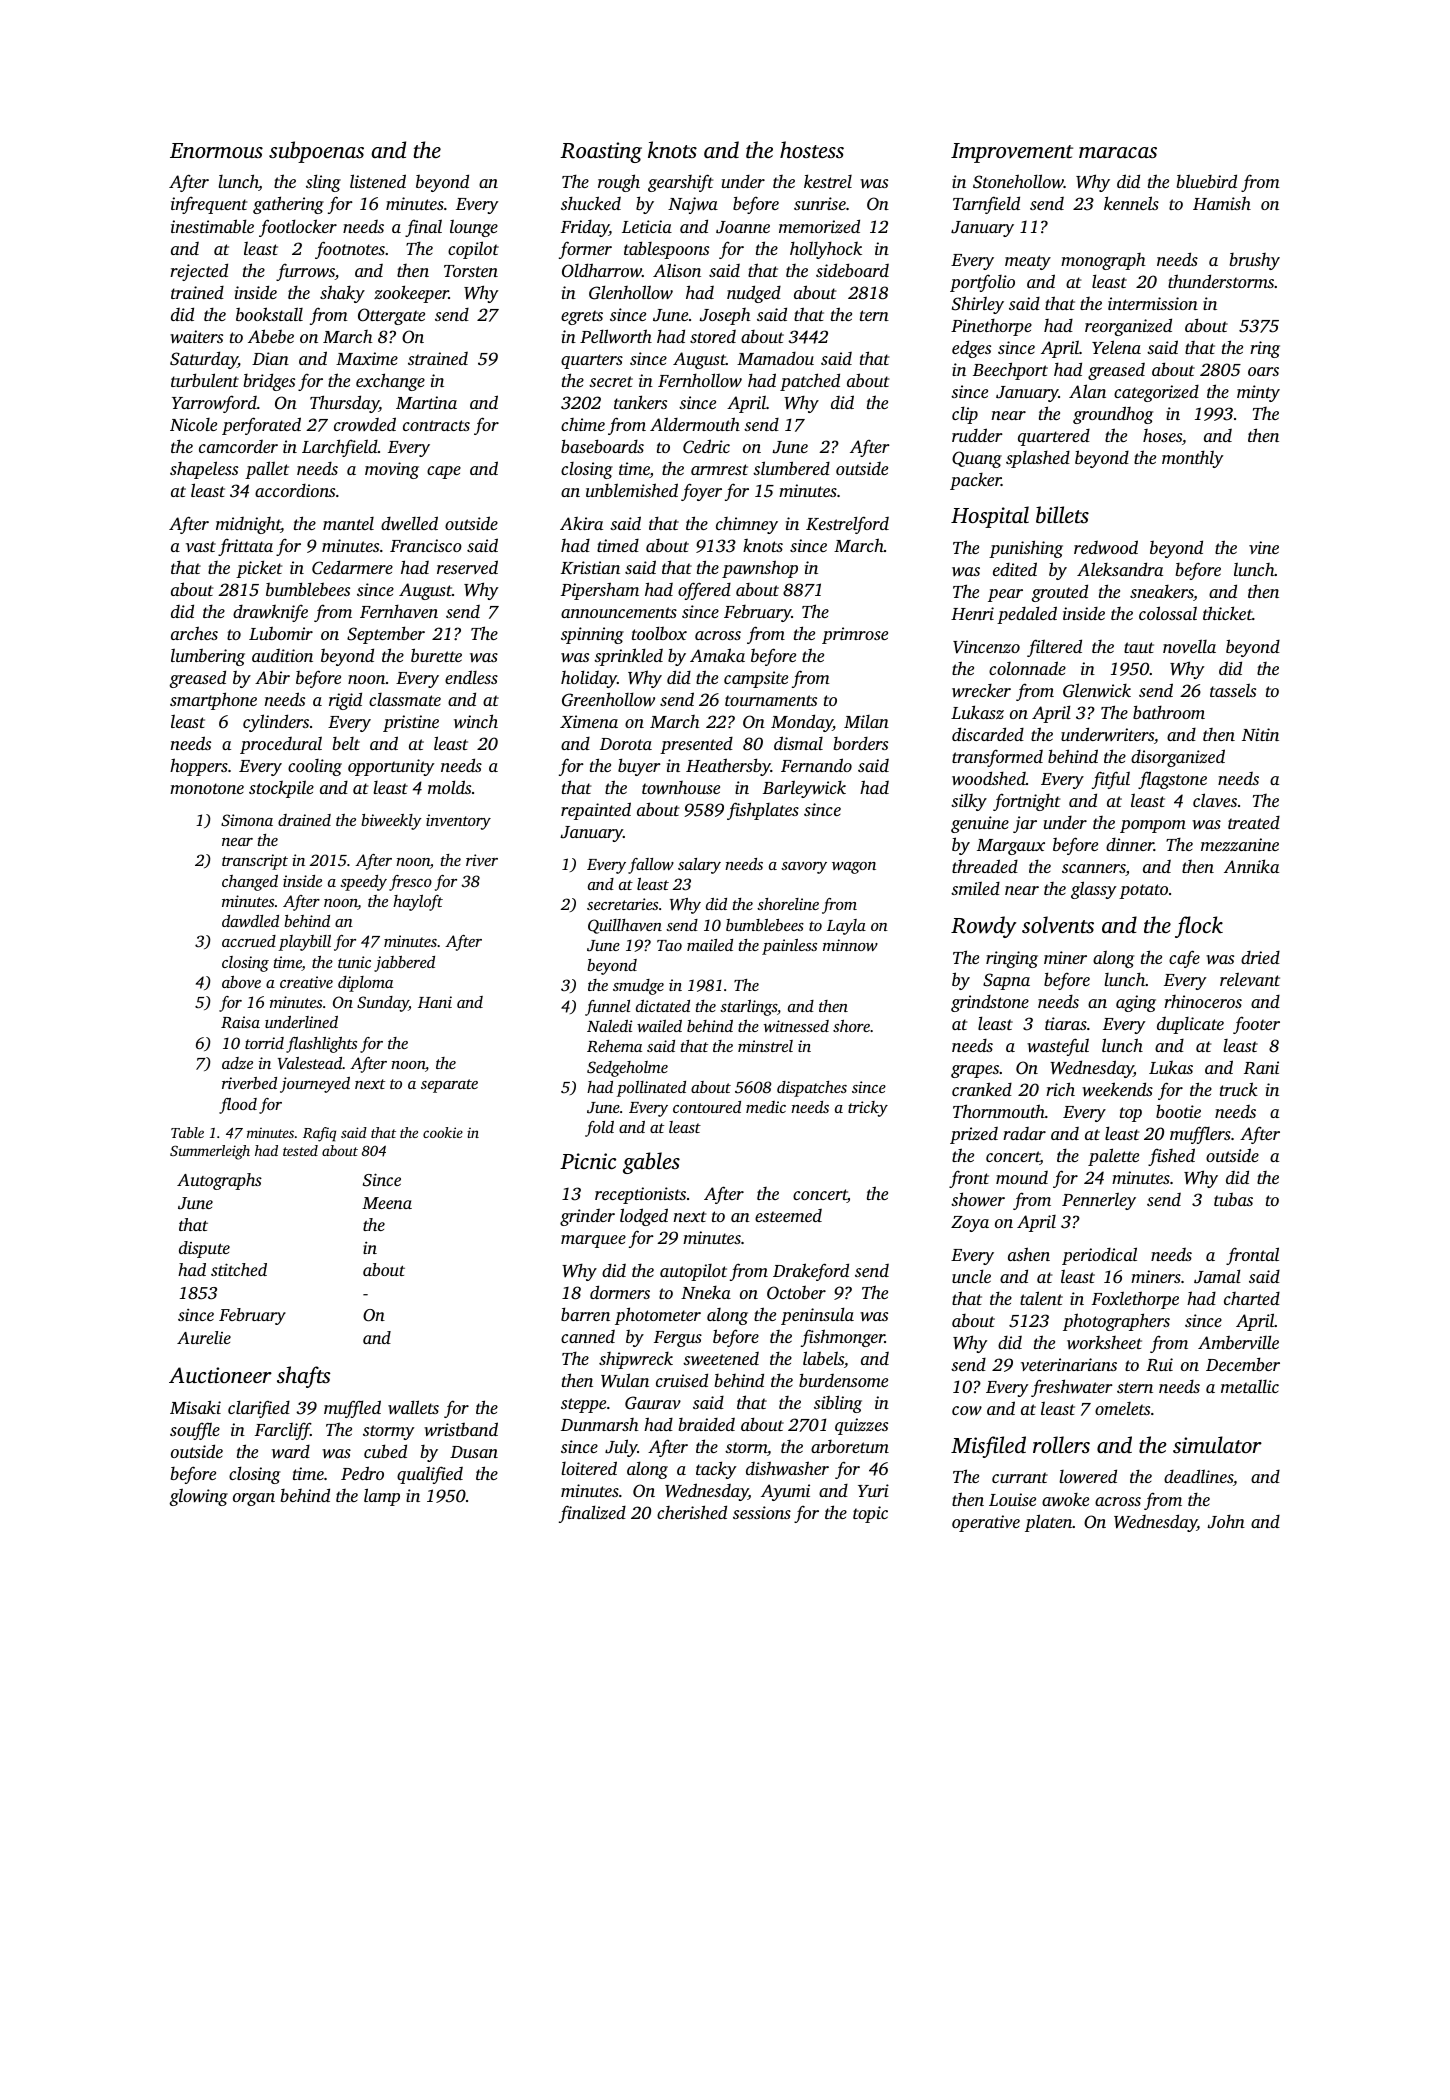 The width and height of the screenshot is (1450, 2100). I want to click on pallet, so click(267, 470).
